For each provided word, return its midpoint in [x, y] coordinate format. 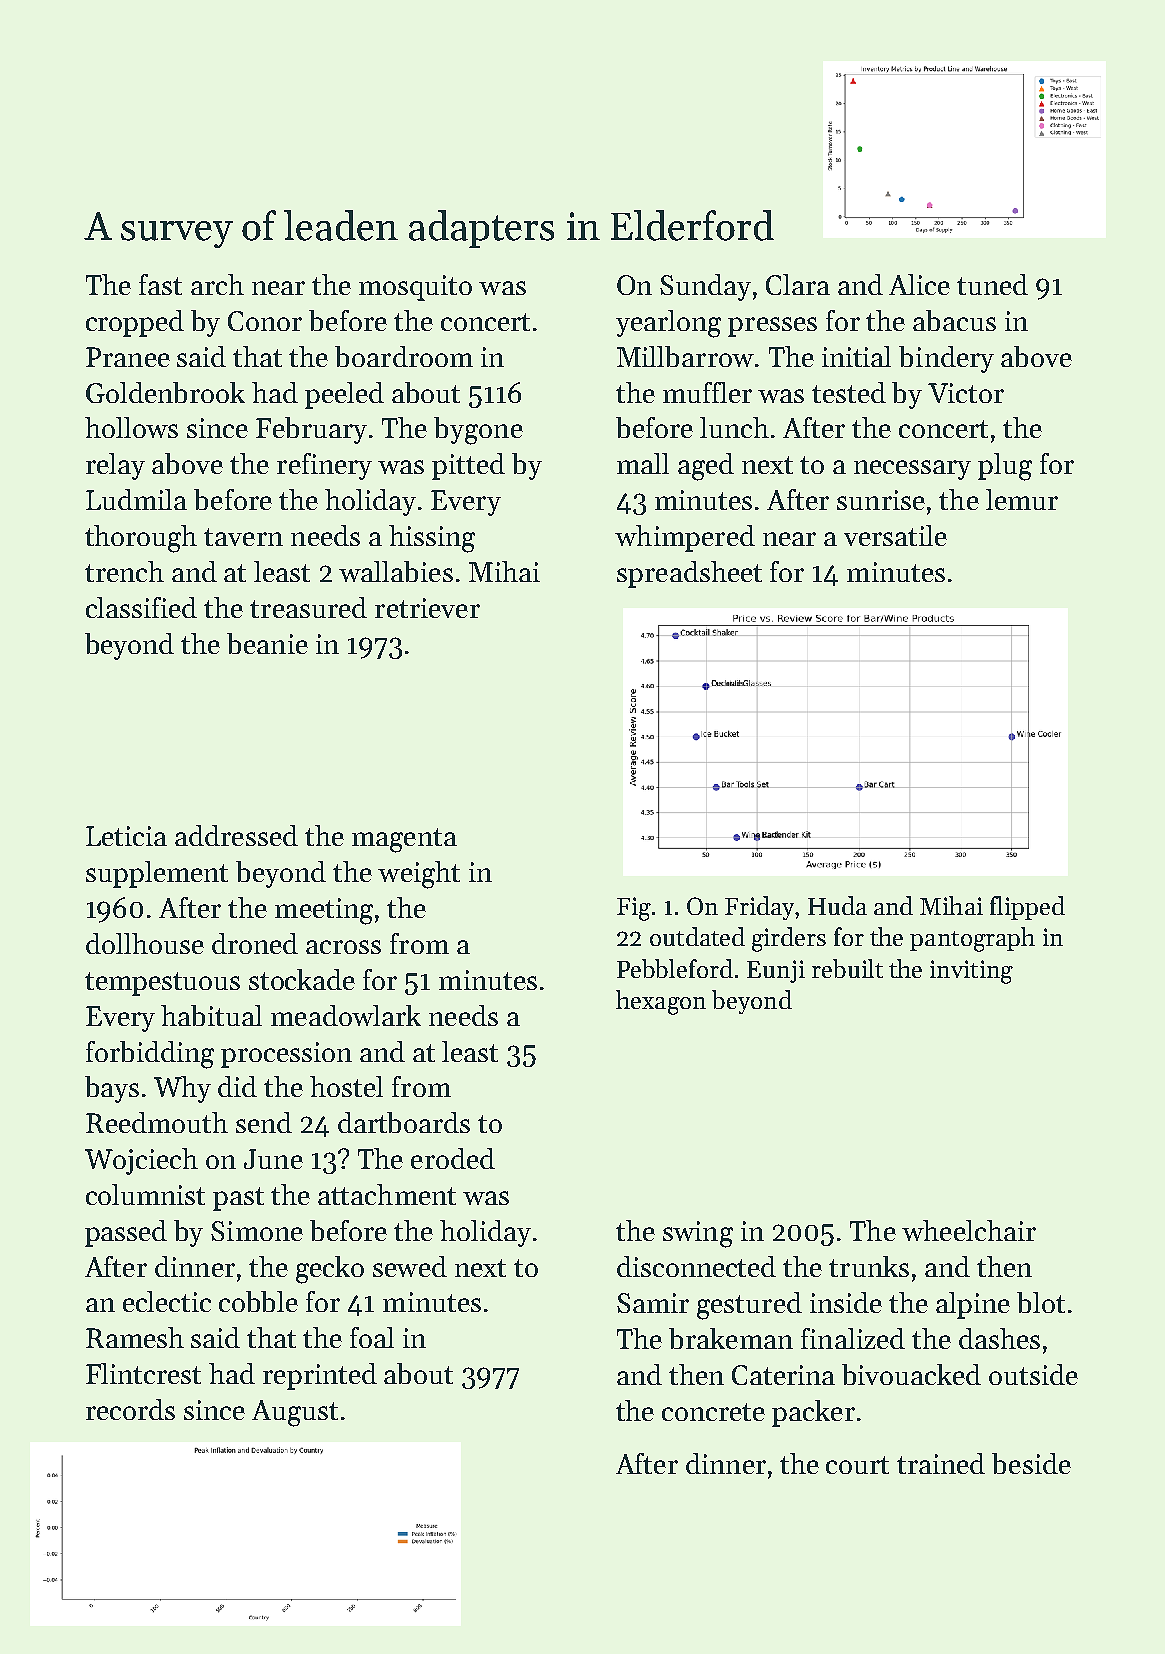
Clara [798, 284]
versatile [895, 535]
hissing [432, 539]
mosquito [415, 288]
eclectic [167, 1301]
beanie [267, 643]
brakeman [731, 1338]
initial [856, 356]
